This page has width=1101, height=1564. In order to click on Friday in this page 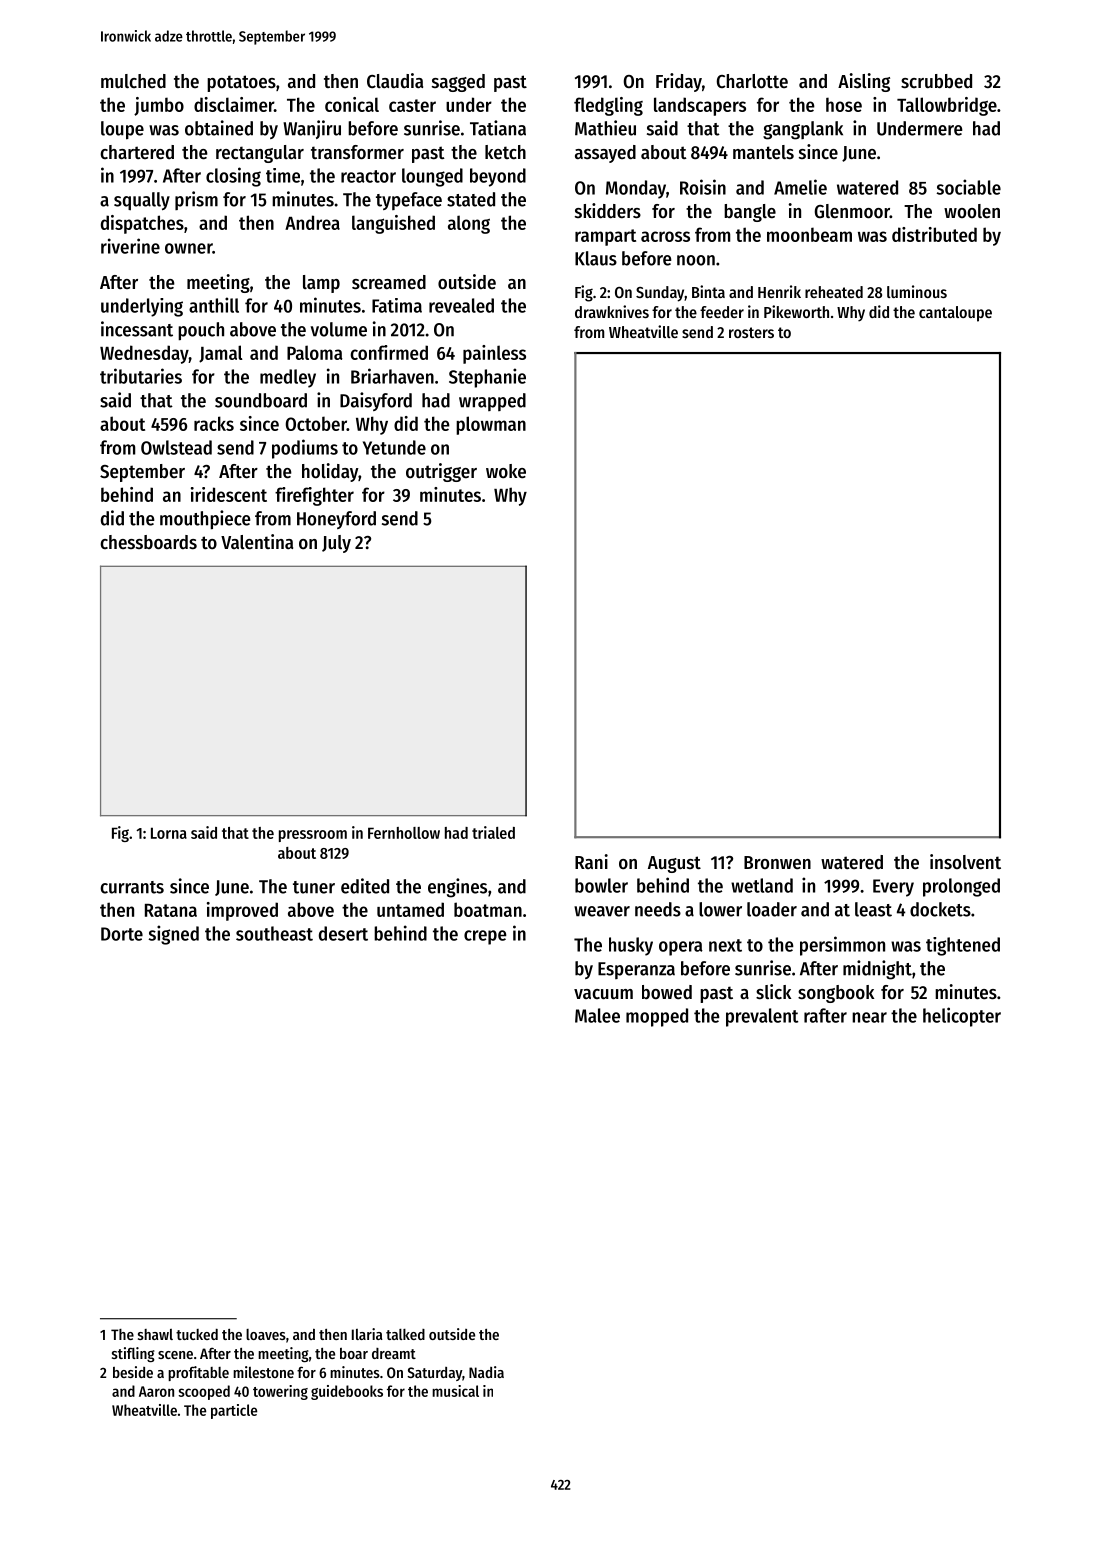, I will do `click(679, 82)`.
